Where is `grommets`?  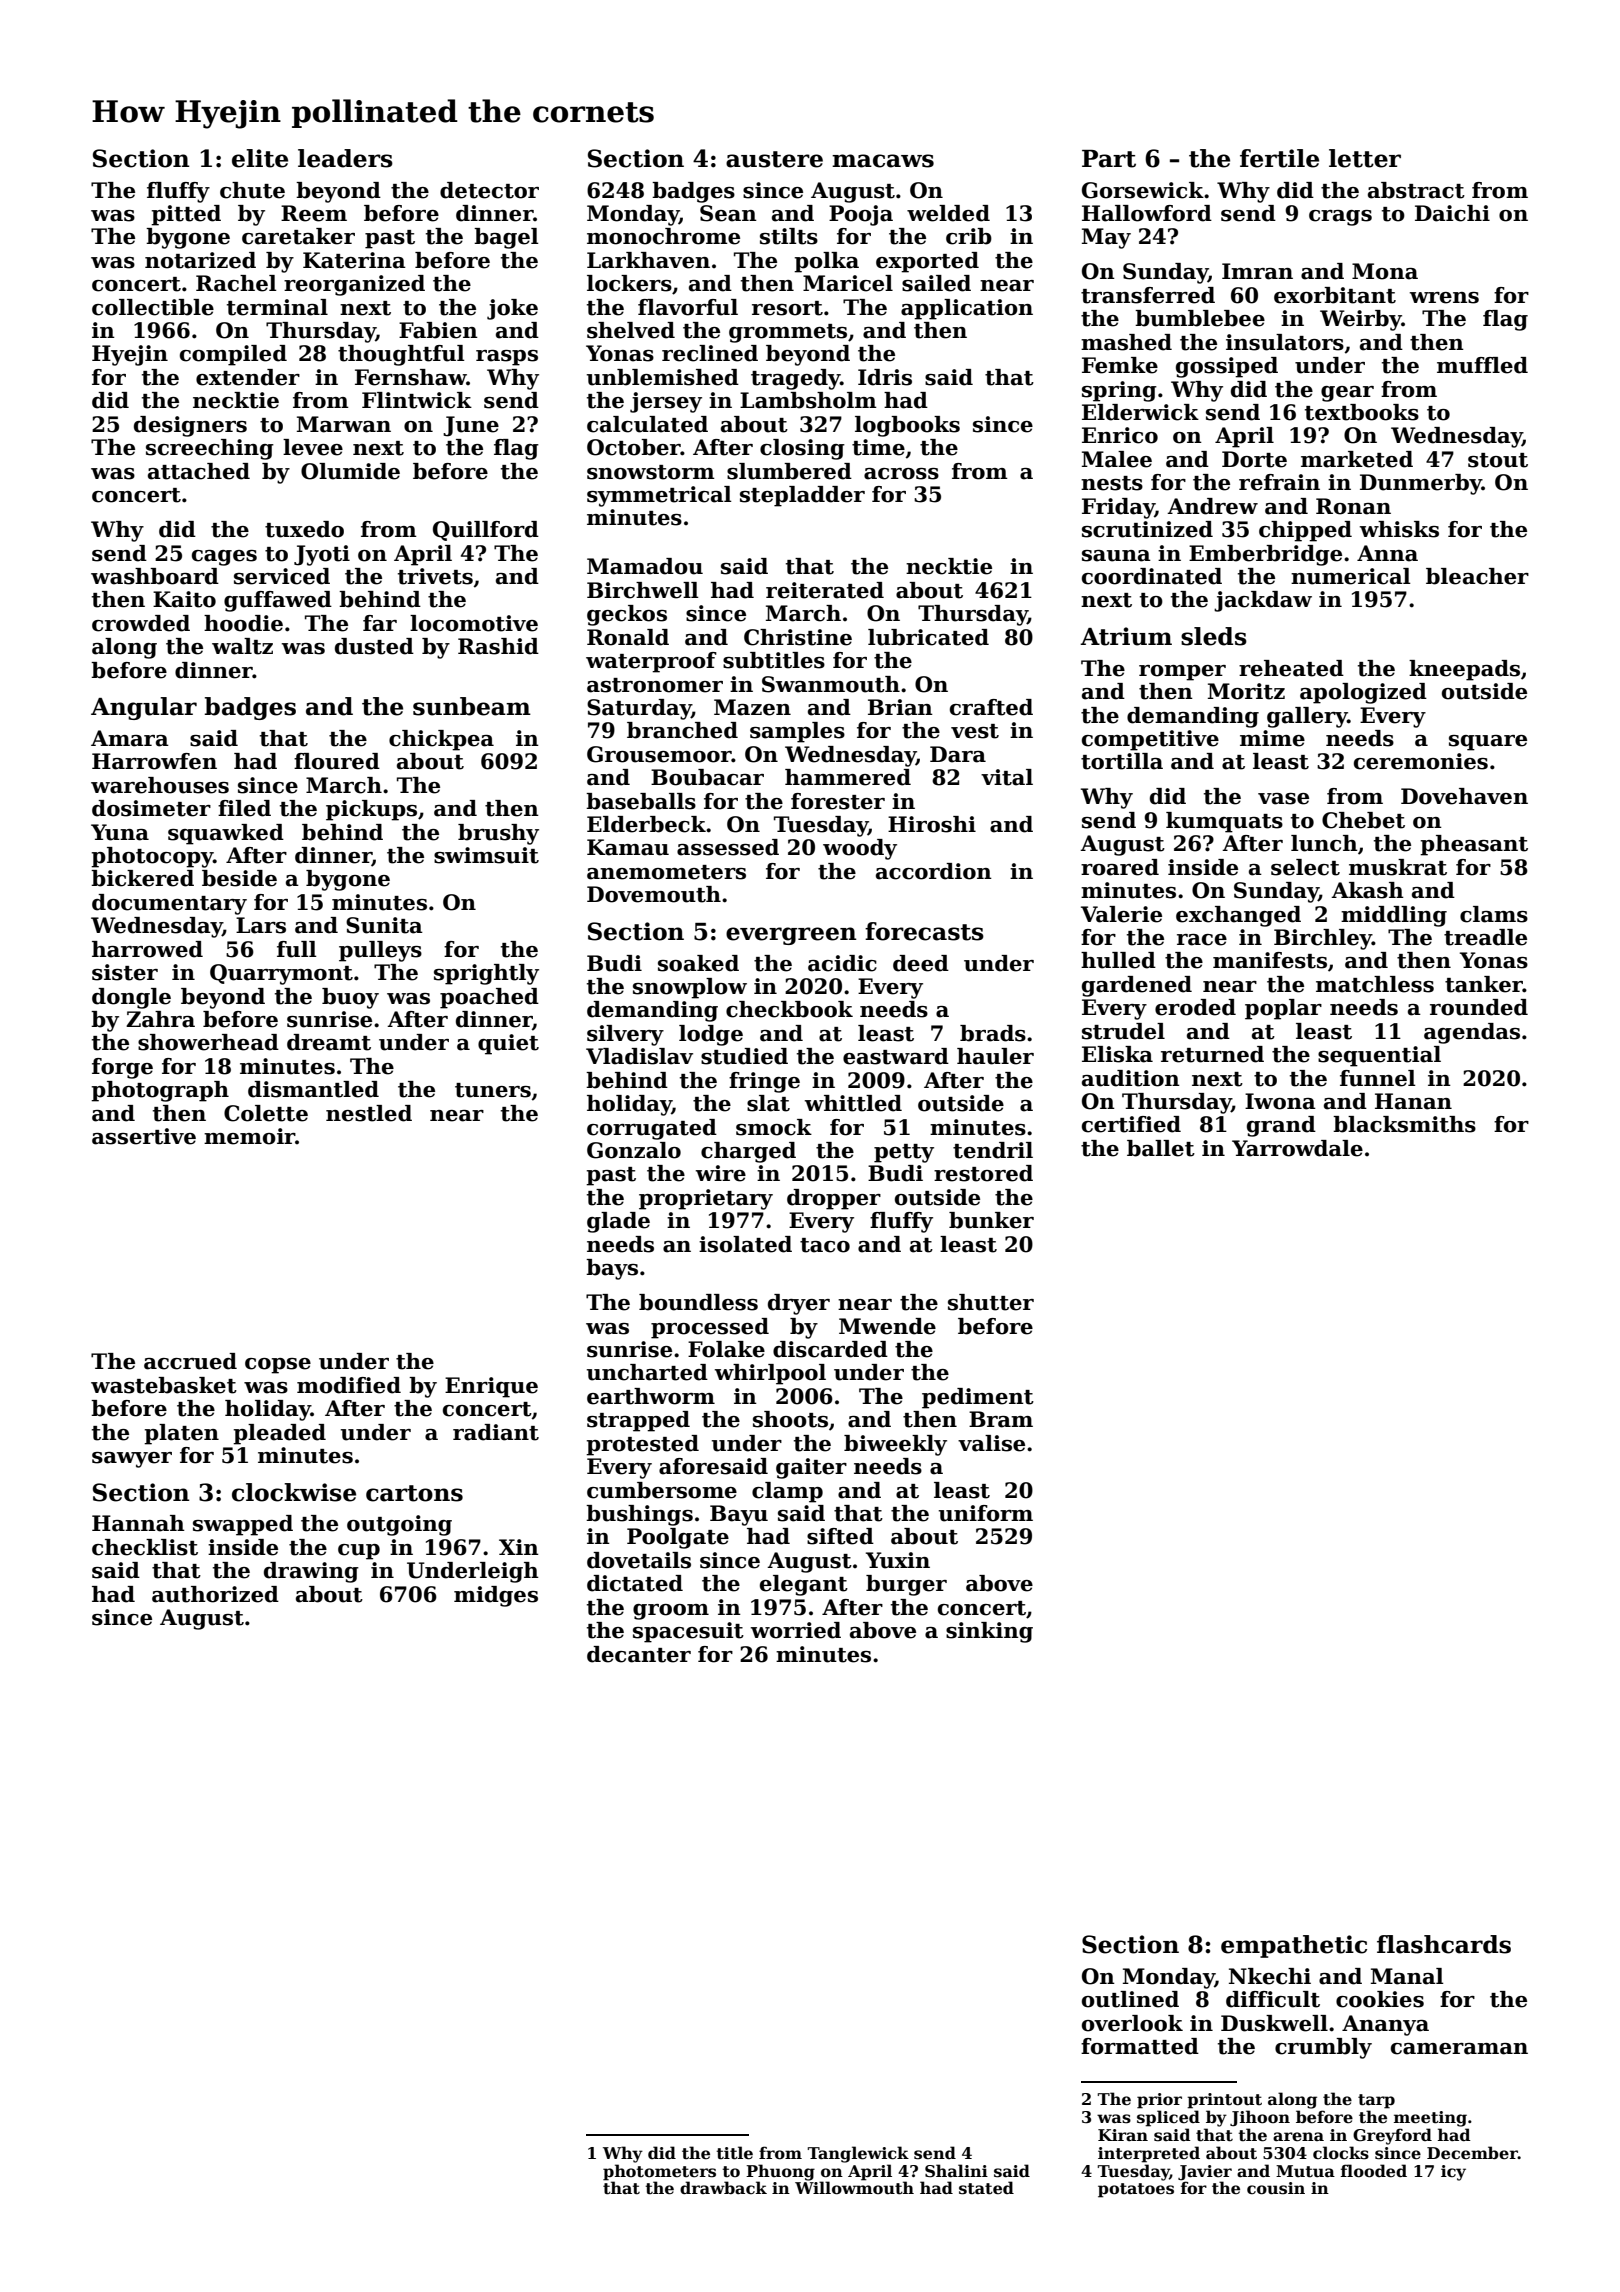
grommets is located at coordinates (788, 333).
